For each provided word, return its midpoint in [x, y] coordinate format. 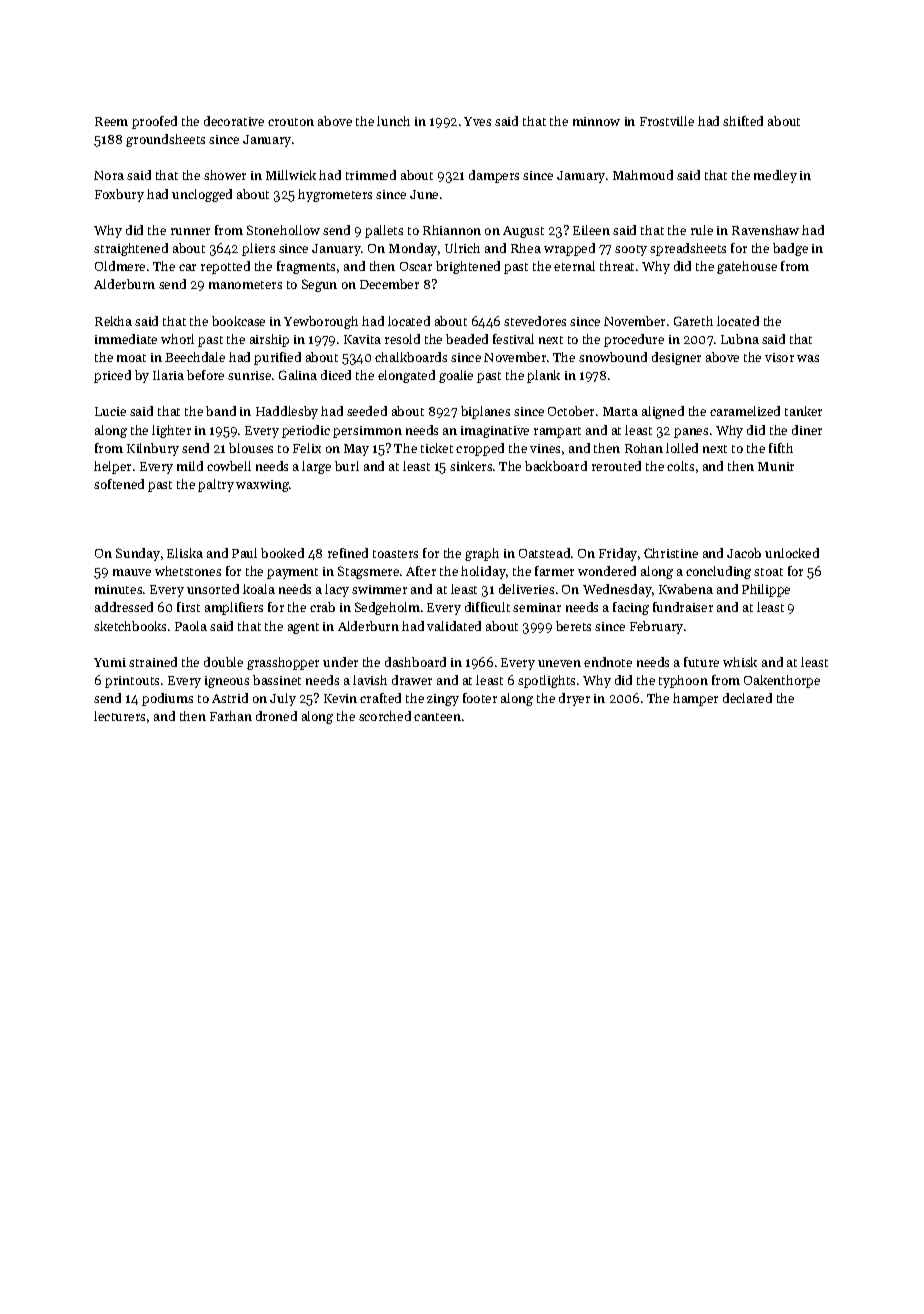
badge [790, 249]
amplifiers [234, 608]
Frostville [667, 121]
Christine [671, 553]
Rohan [644, 448]
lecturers [119, 716]
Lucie [110, 411]
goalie [456, 376]
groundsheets [165, 140]
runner [190, 231]
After [421, 571]
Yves [477, 121]
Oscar [416, 266]
